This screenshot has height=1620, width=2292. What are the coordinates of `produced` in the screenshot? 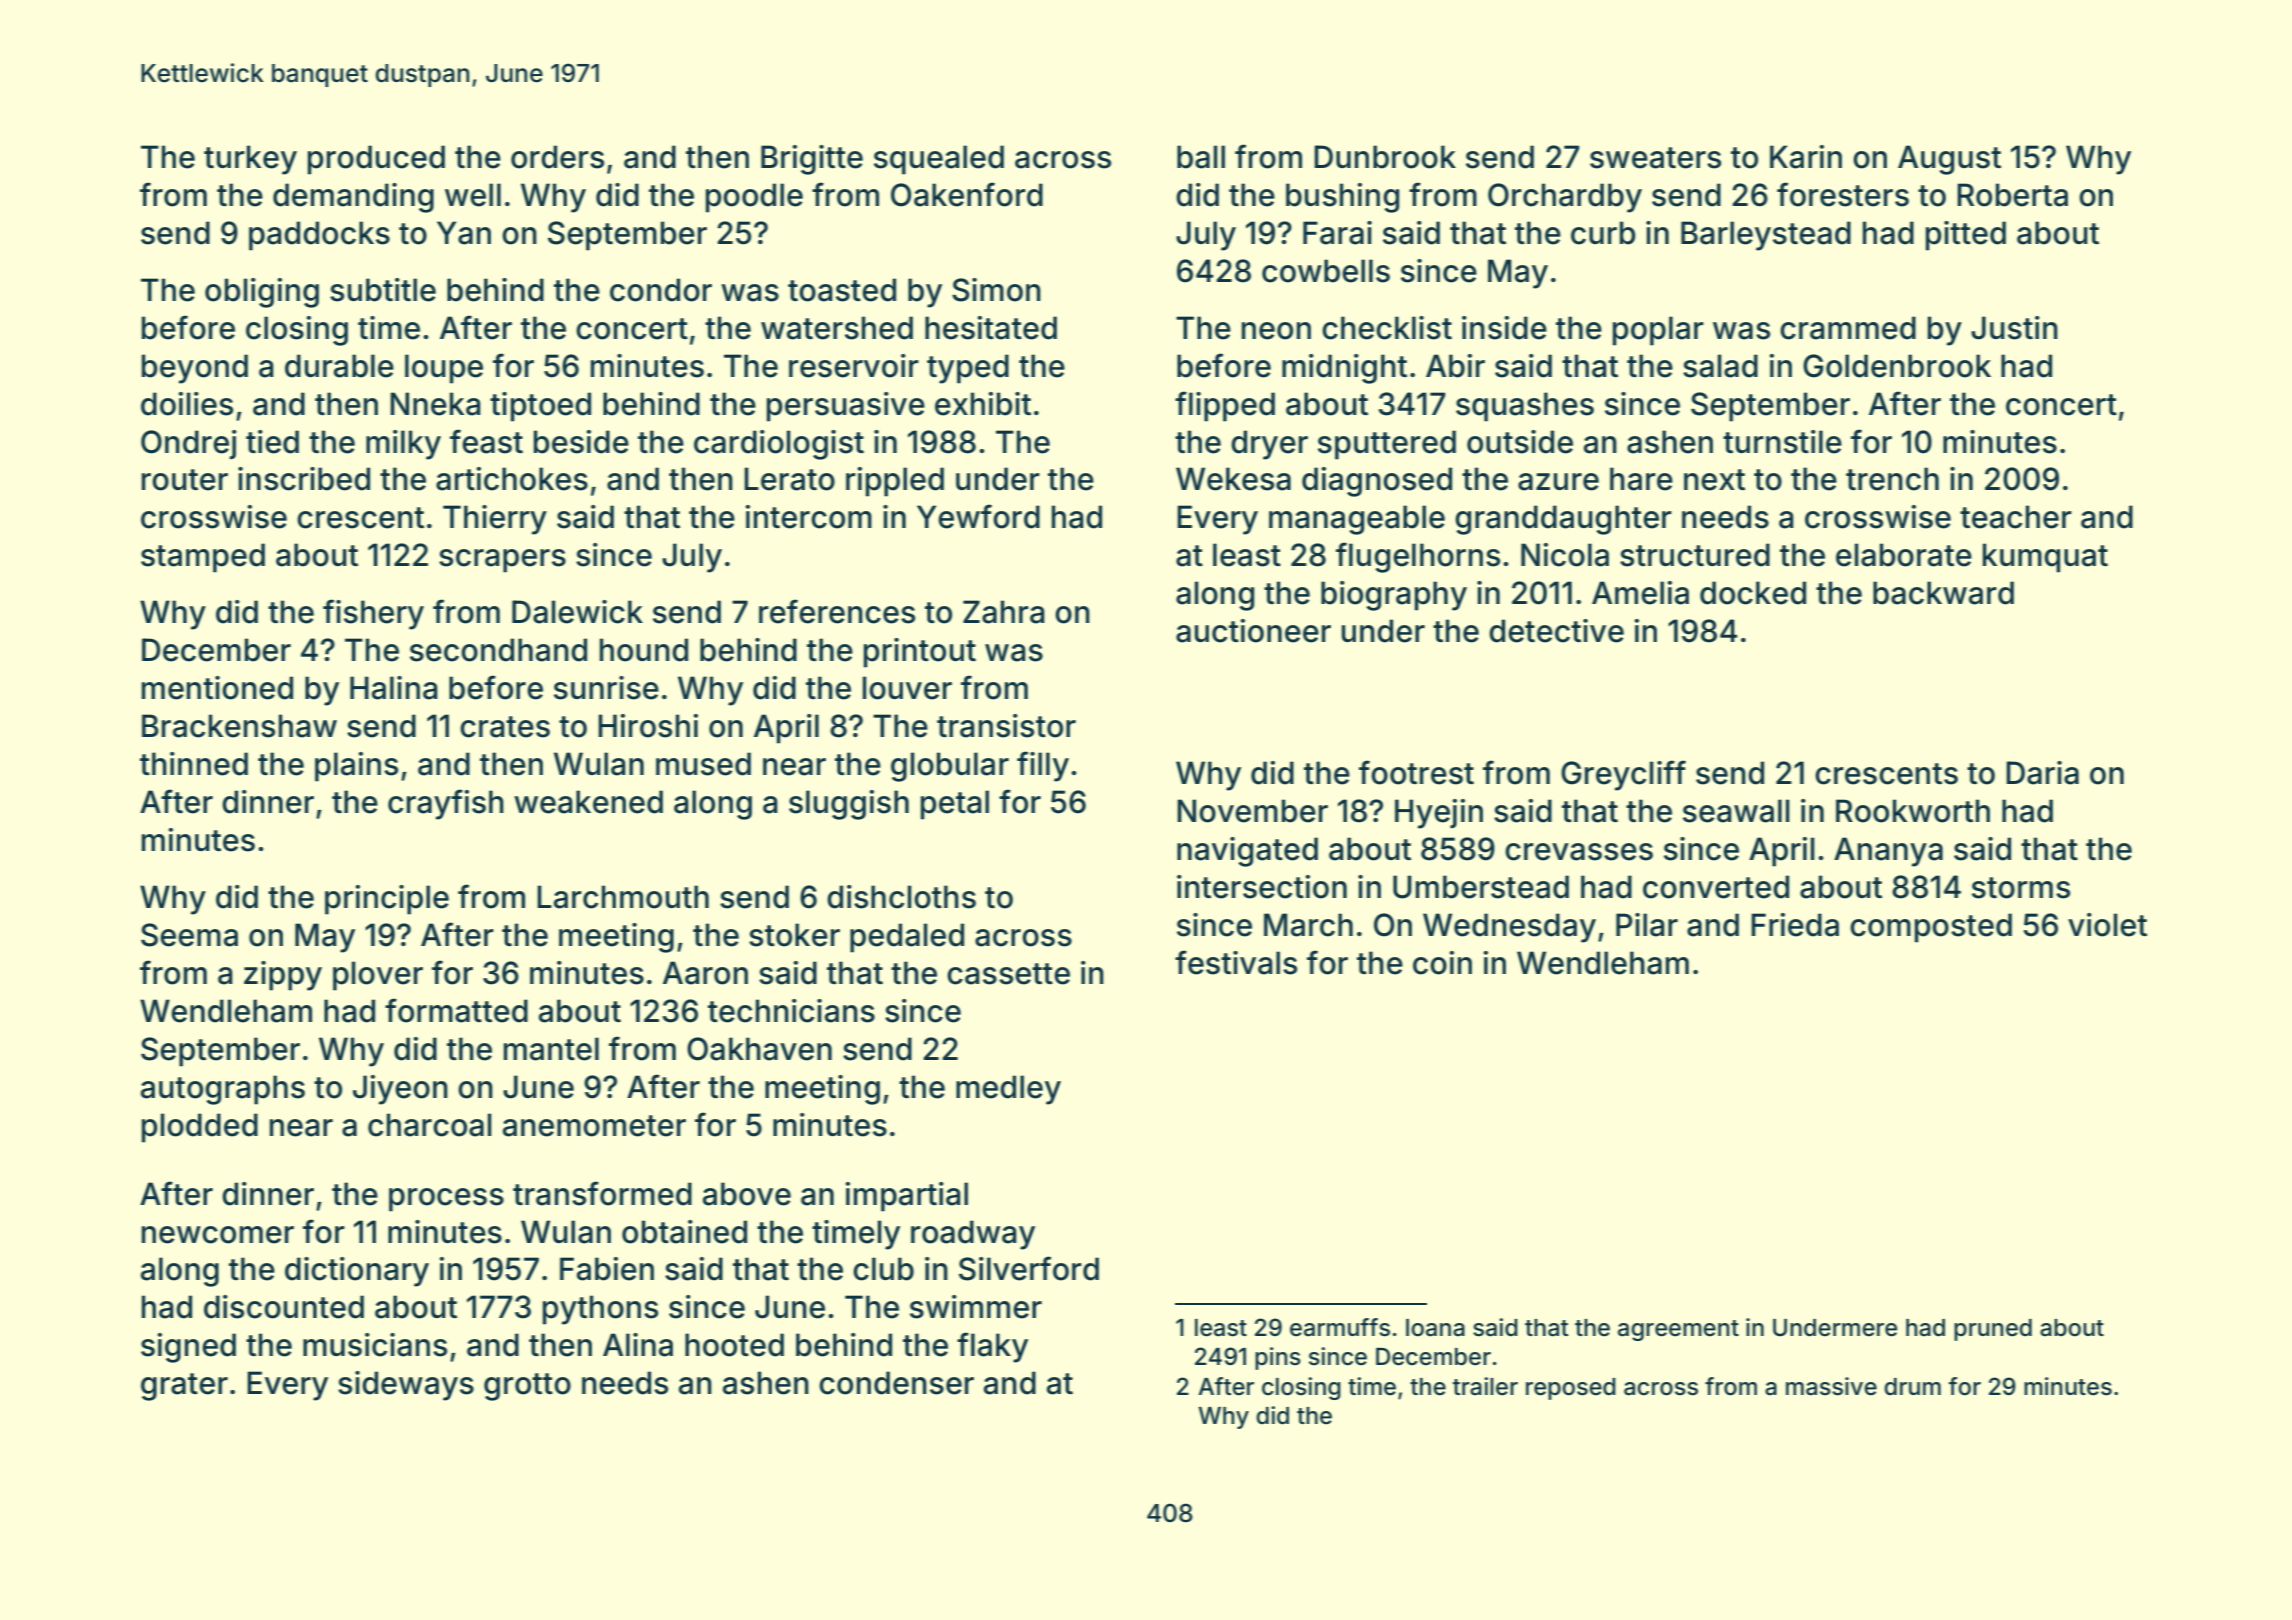 It's located at (376, 160).
